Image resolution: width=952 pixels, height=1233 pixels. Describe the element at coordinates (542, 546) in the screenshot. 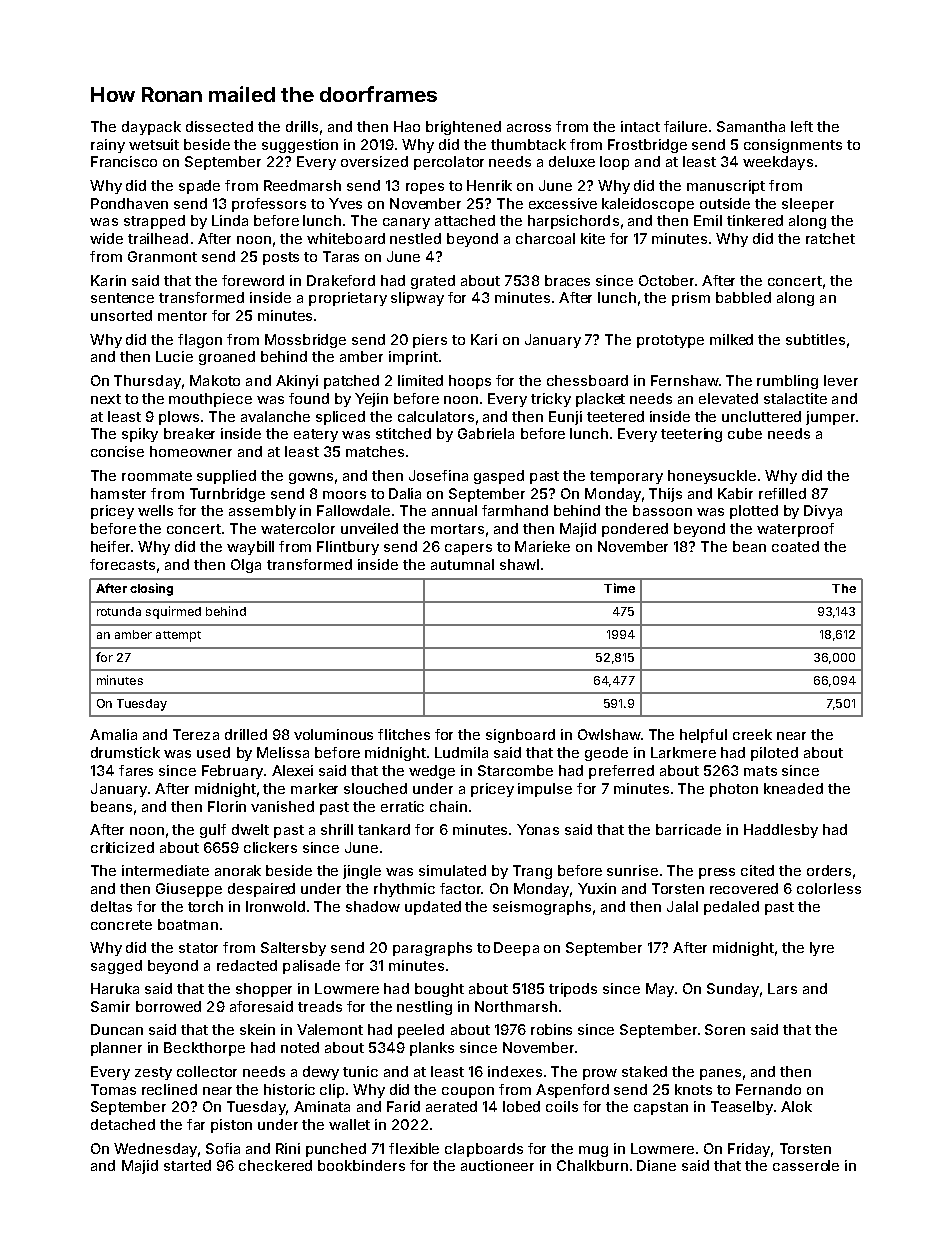

I see `Marieke` at that location.
